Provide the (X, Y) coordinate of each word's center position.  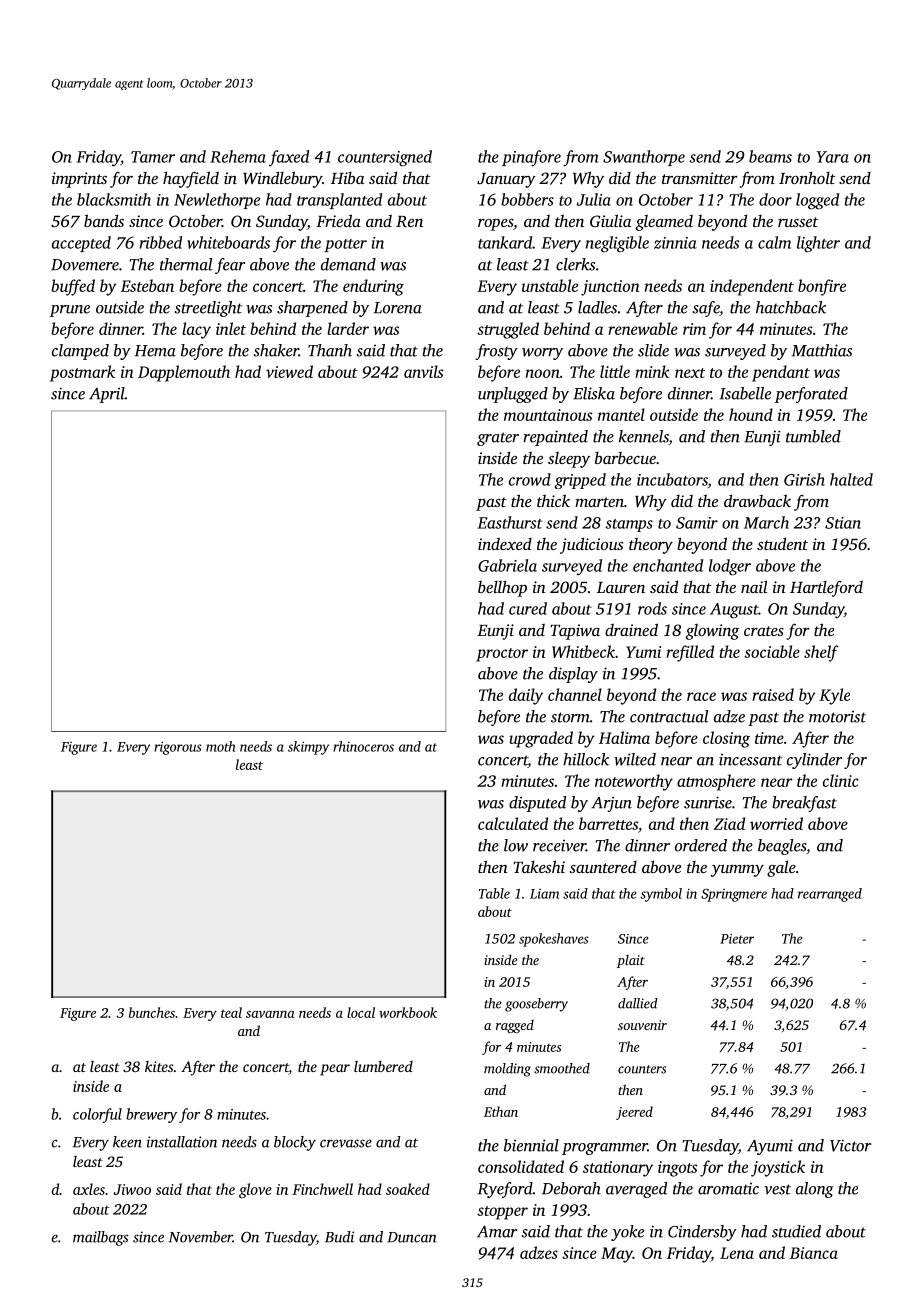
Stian (843, 523)
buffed (73, 287)
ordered (701, 845)
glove (255, 1190)
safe (706, 309)
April (107, 395)
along (815, 1190)
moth (220, 746)
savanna (270, 1014)
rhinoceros (363, 746)
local (361, 1012)
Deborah (571, 1188)
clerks (575, 264)
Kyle (834, 696)
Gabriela (507, 565)
